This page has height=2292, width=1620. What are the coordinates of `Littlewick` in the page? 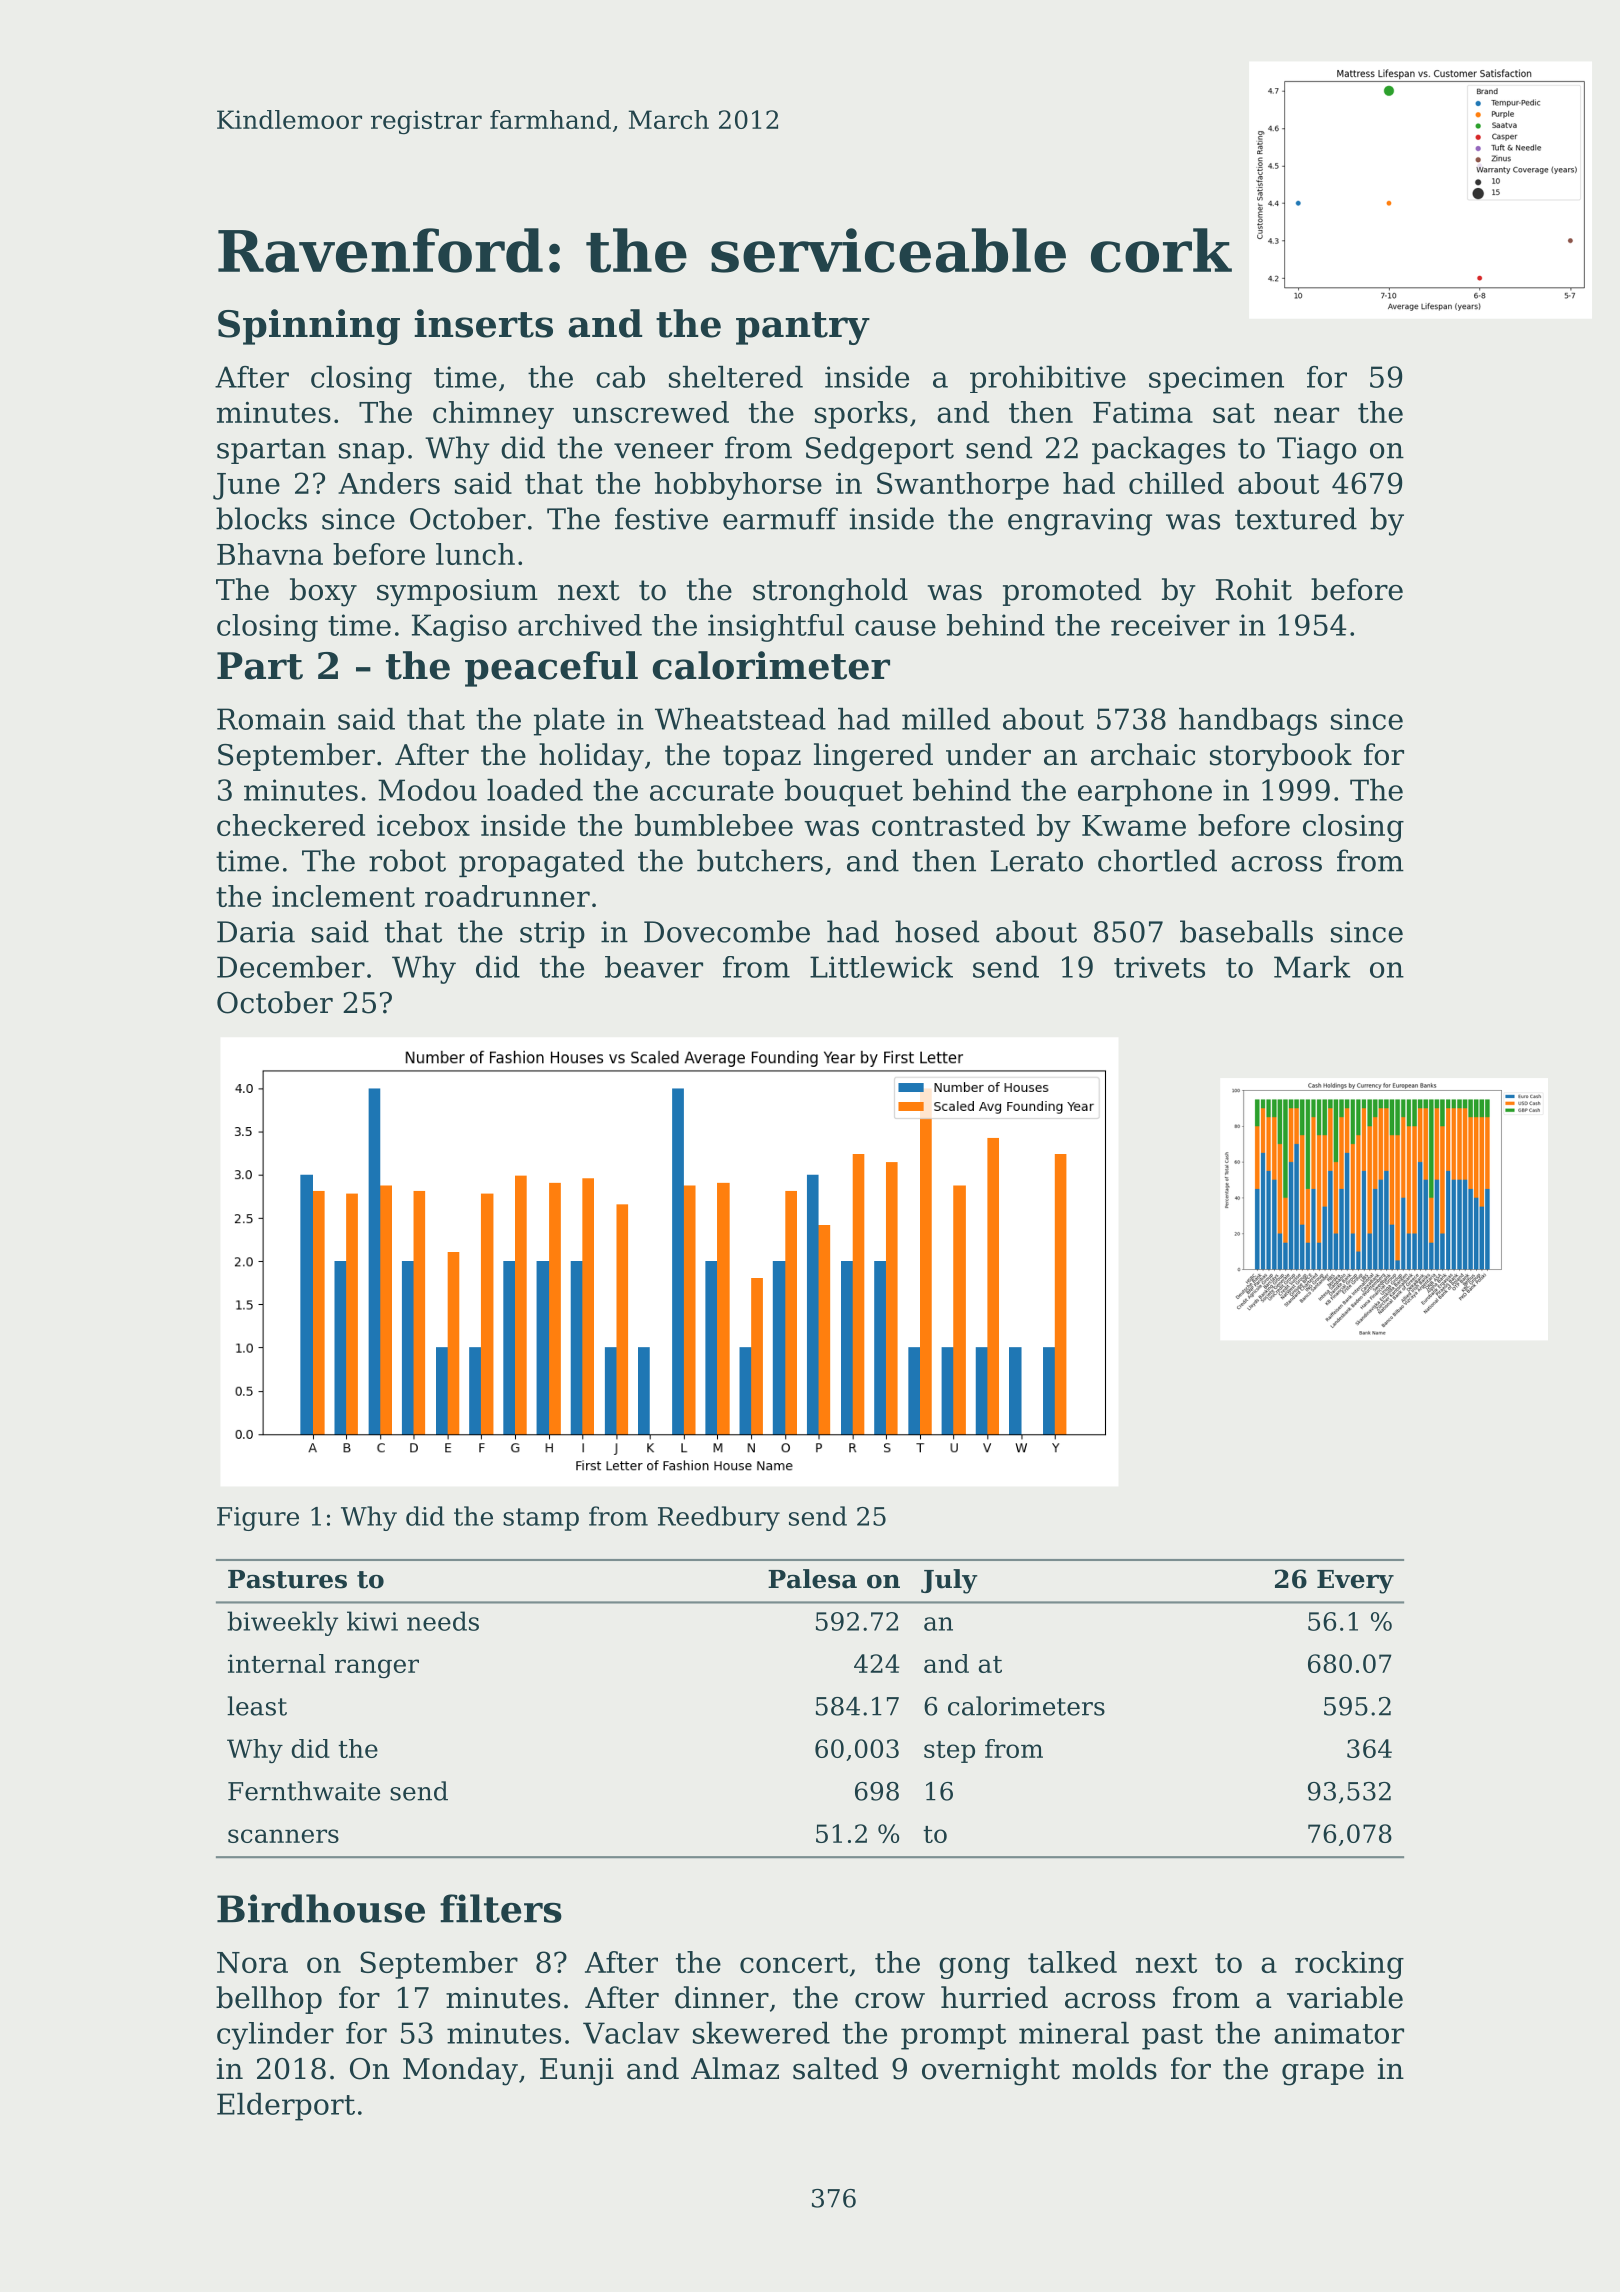 It's located at (881, 967).
